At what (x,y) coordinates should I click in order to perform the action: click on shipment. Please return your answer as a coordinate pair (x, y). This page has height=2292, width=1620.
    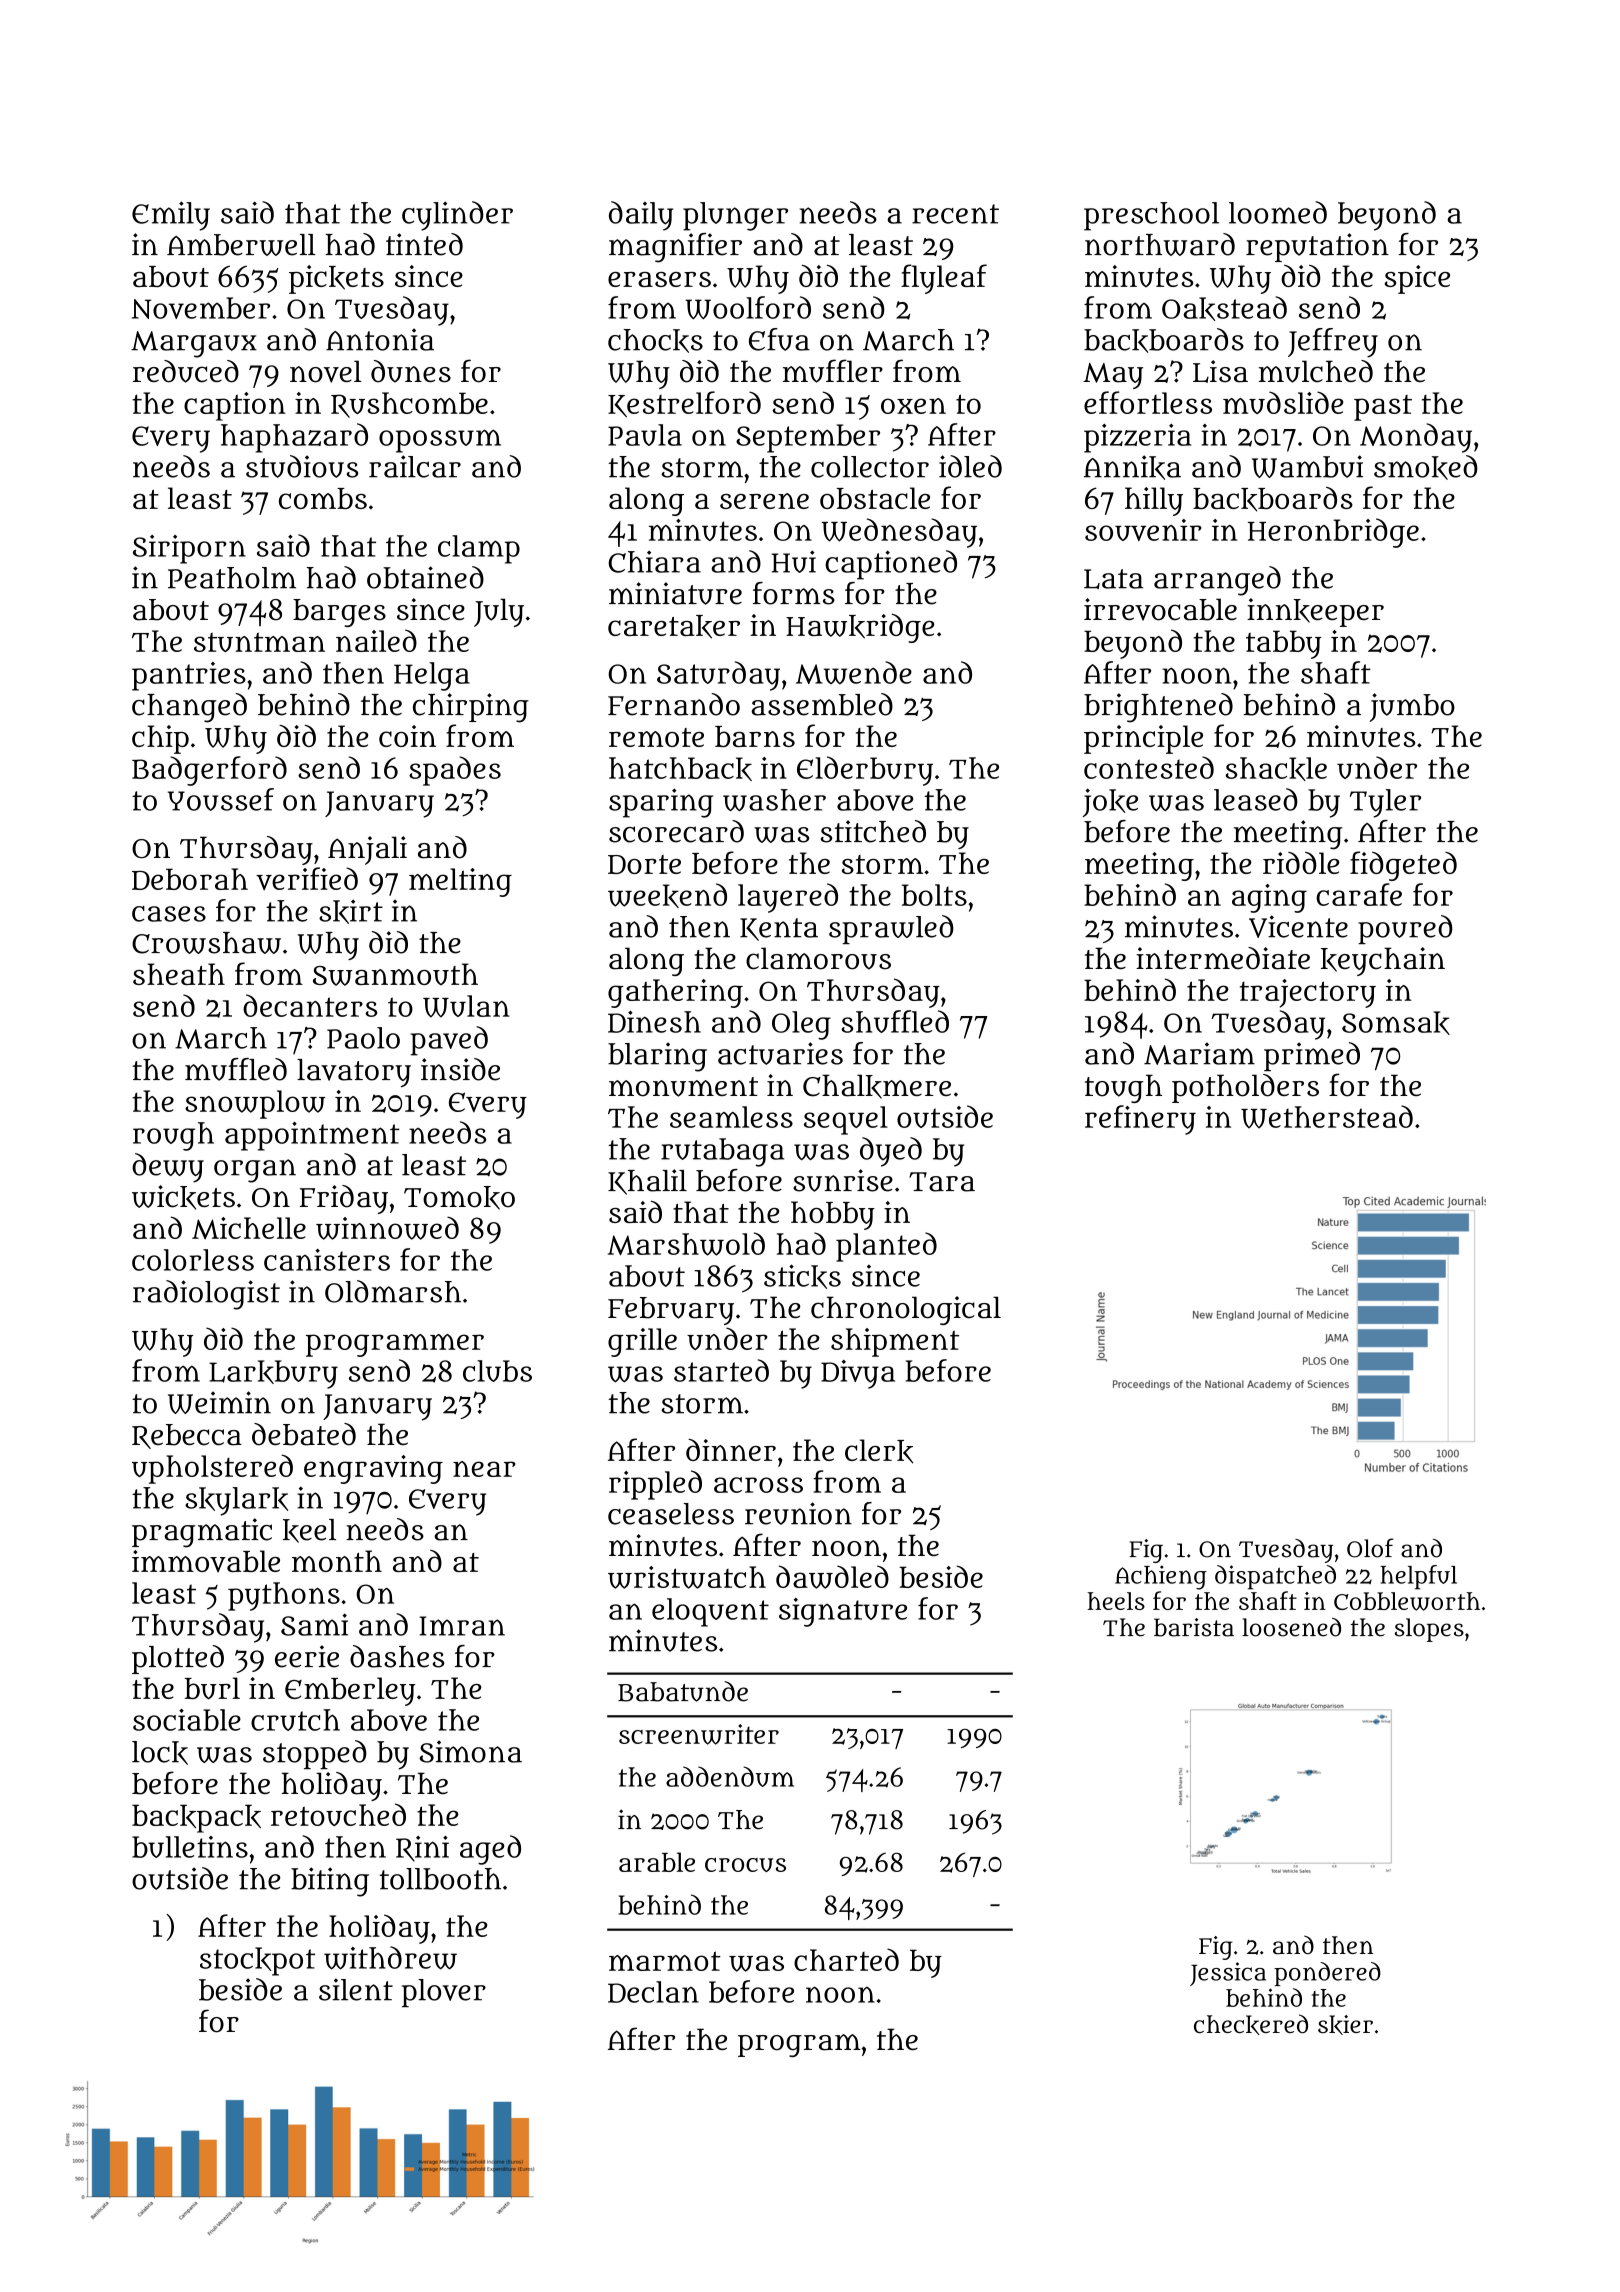
    Looking at the image, I should click on (895, 1342).
